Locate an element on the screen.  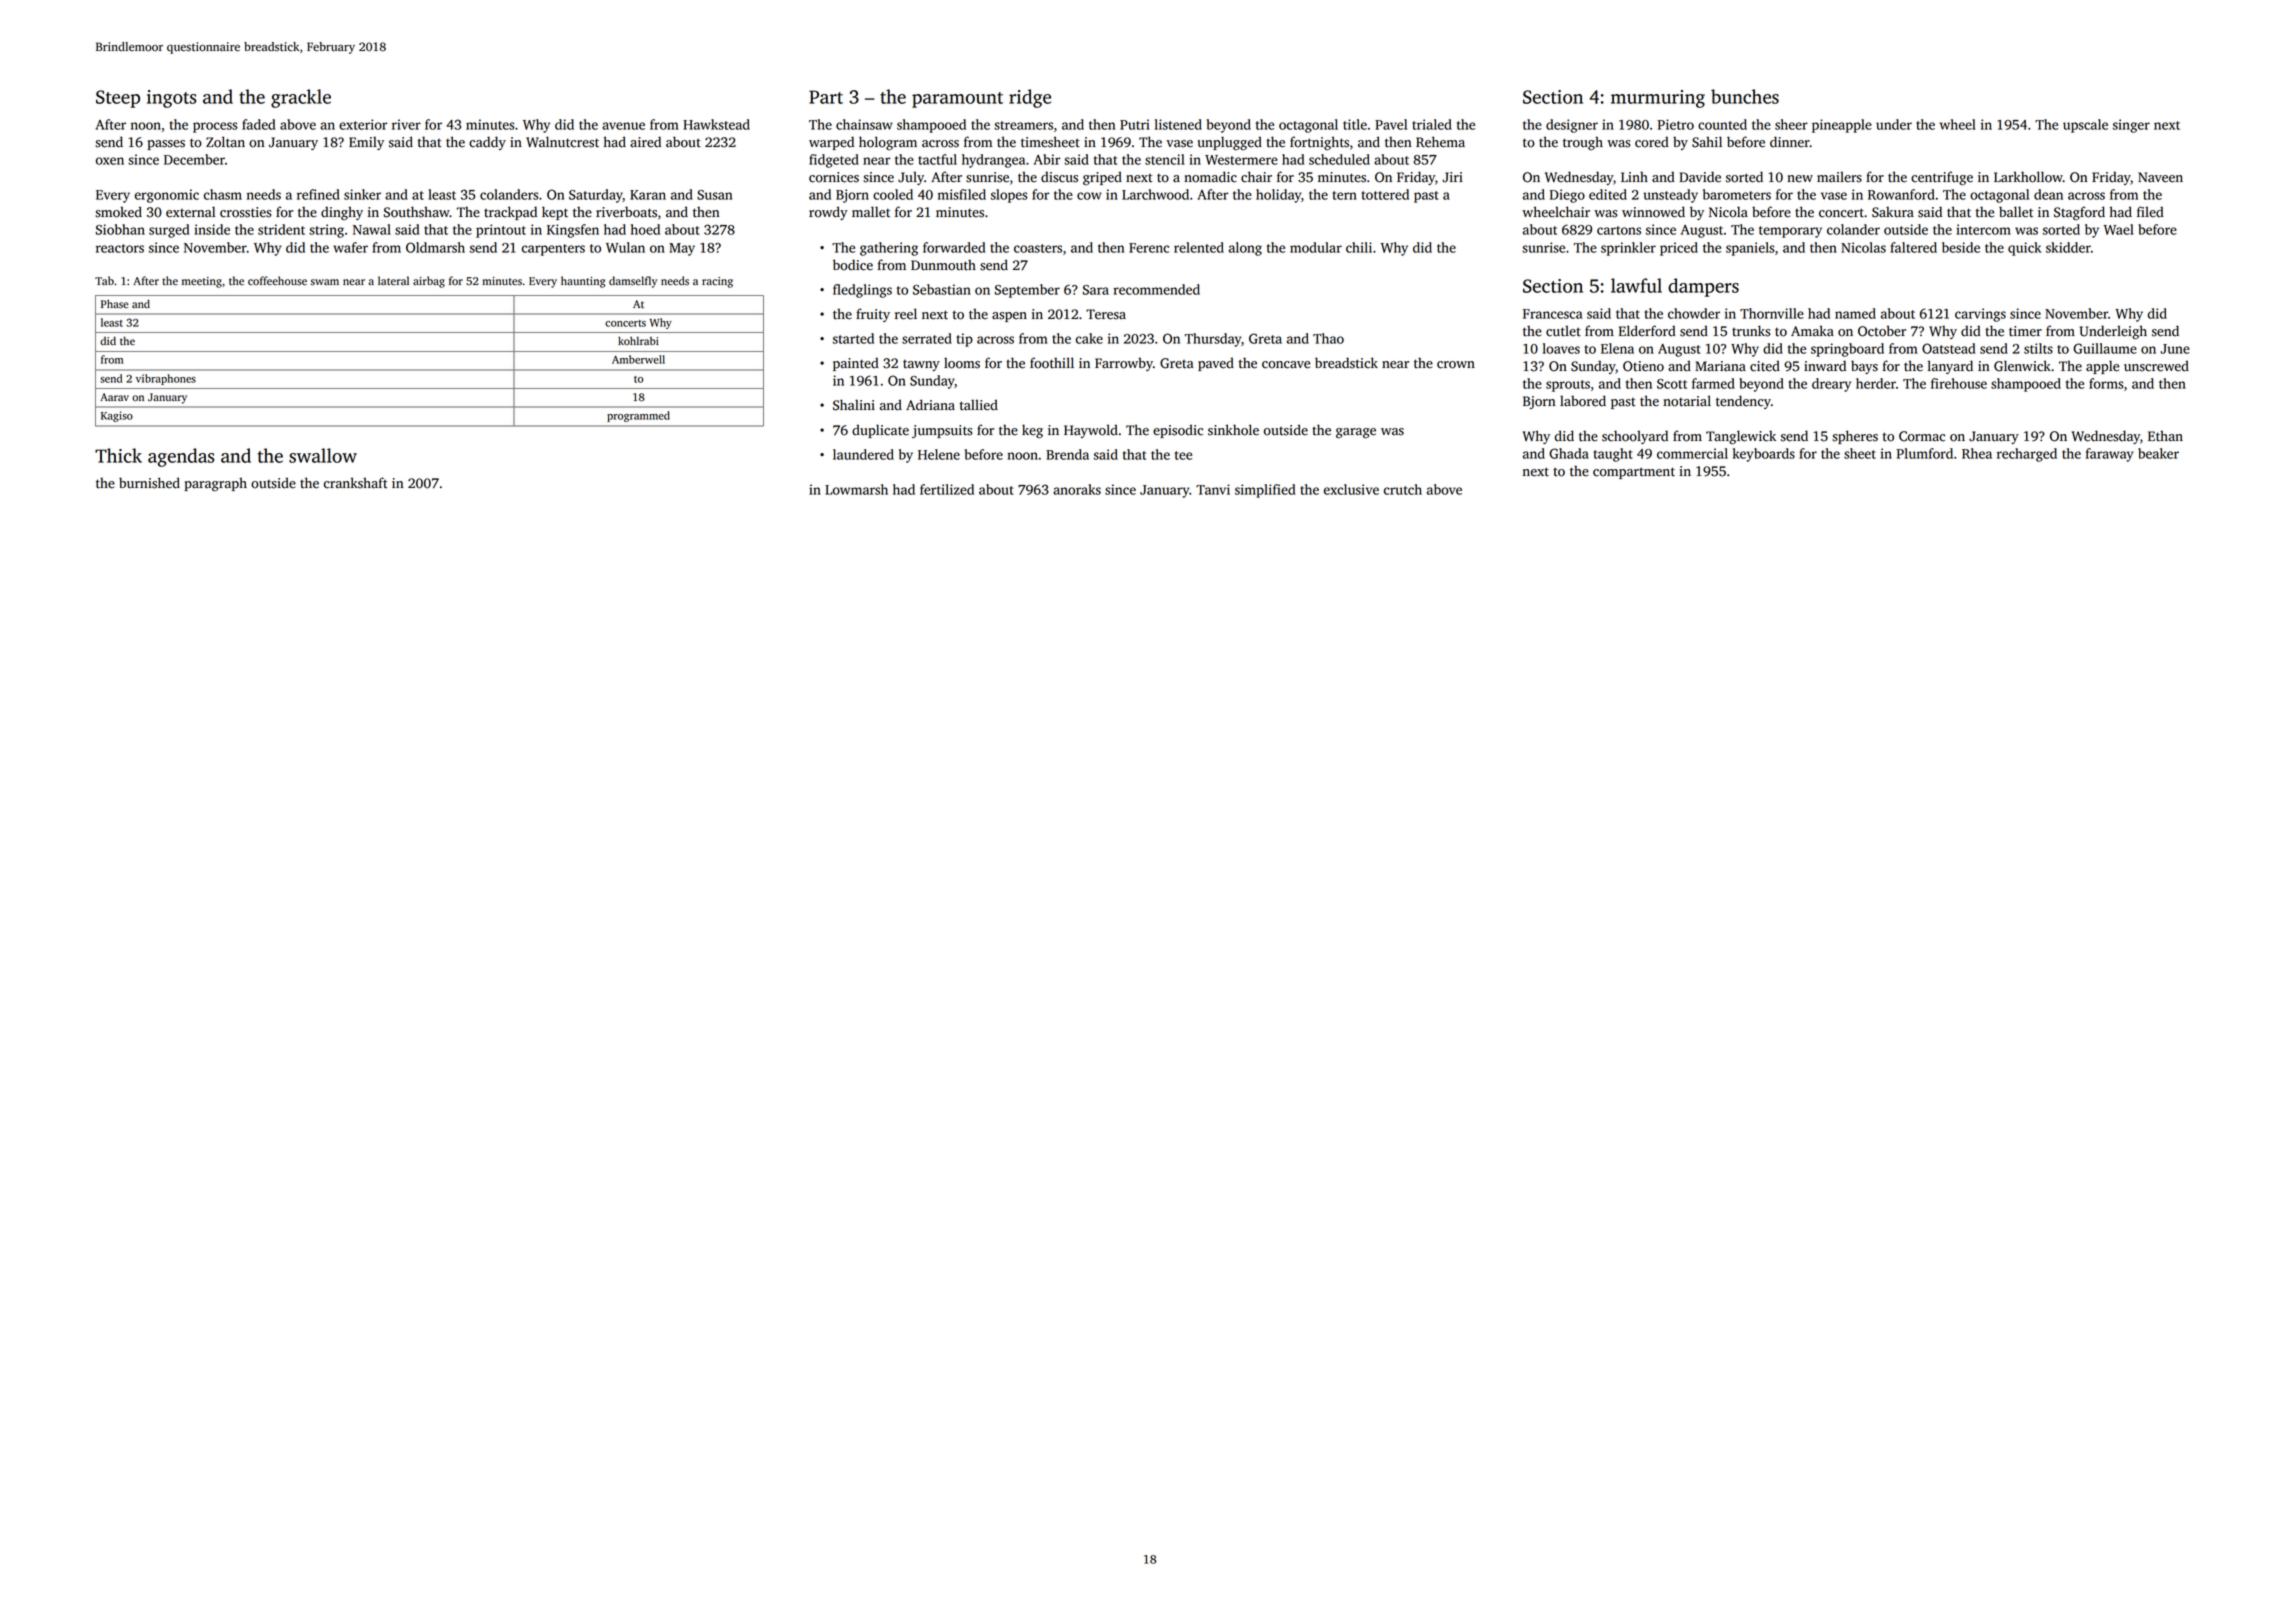
streamers is located at coordinates (1023, 125).
